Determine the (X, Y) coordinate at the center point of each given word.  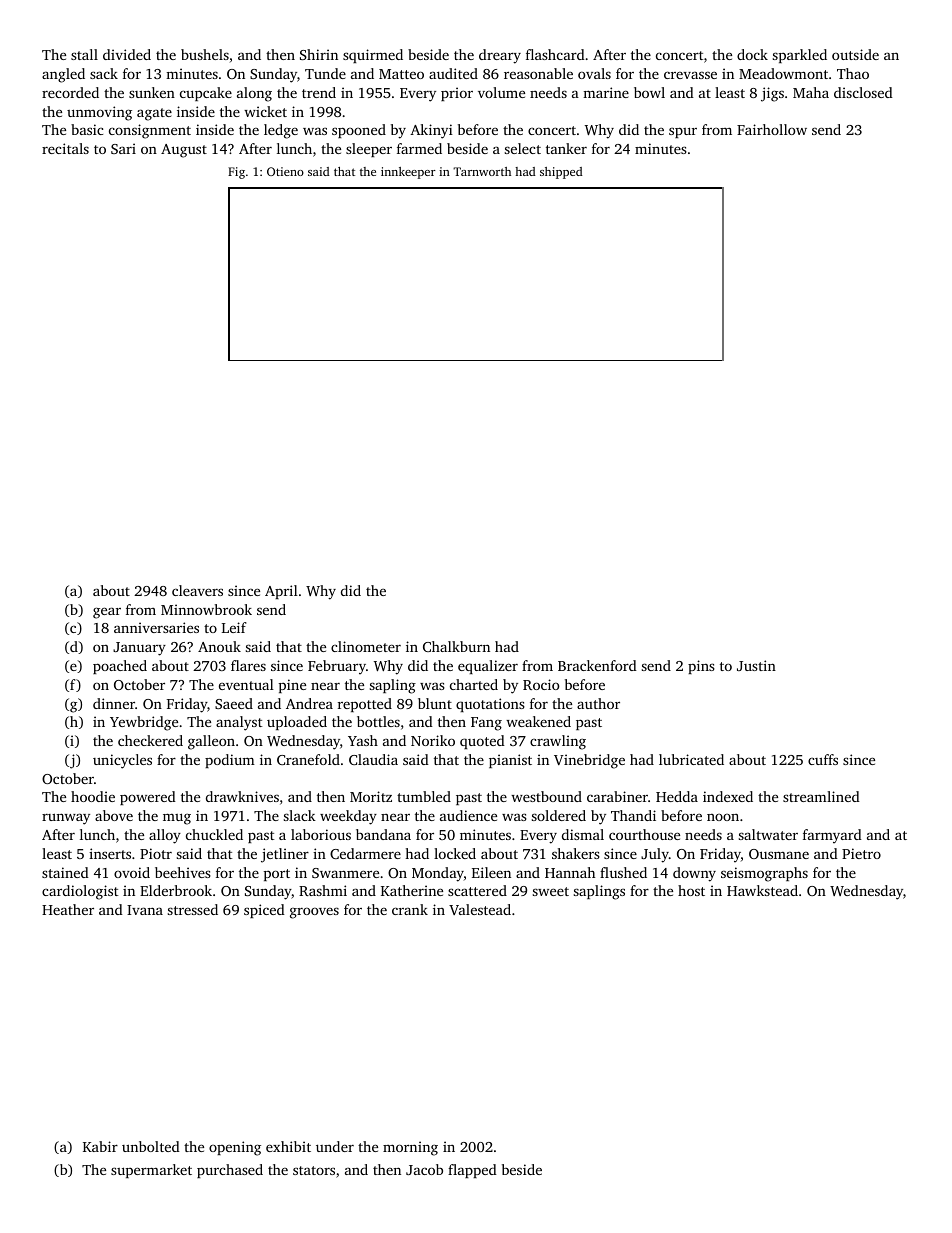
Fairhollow (772, 129)
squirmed (373, 56)
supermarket (151, 1171)
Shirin (319, 54)
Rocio (541, 684)
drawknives (242, 796)
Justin (756, 665)
